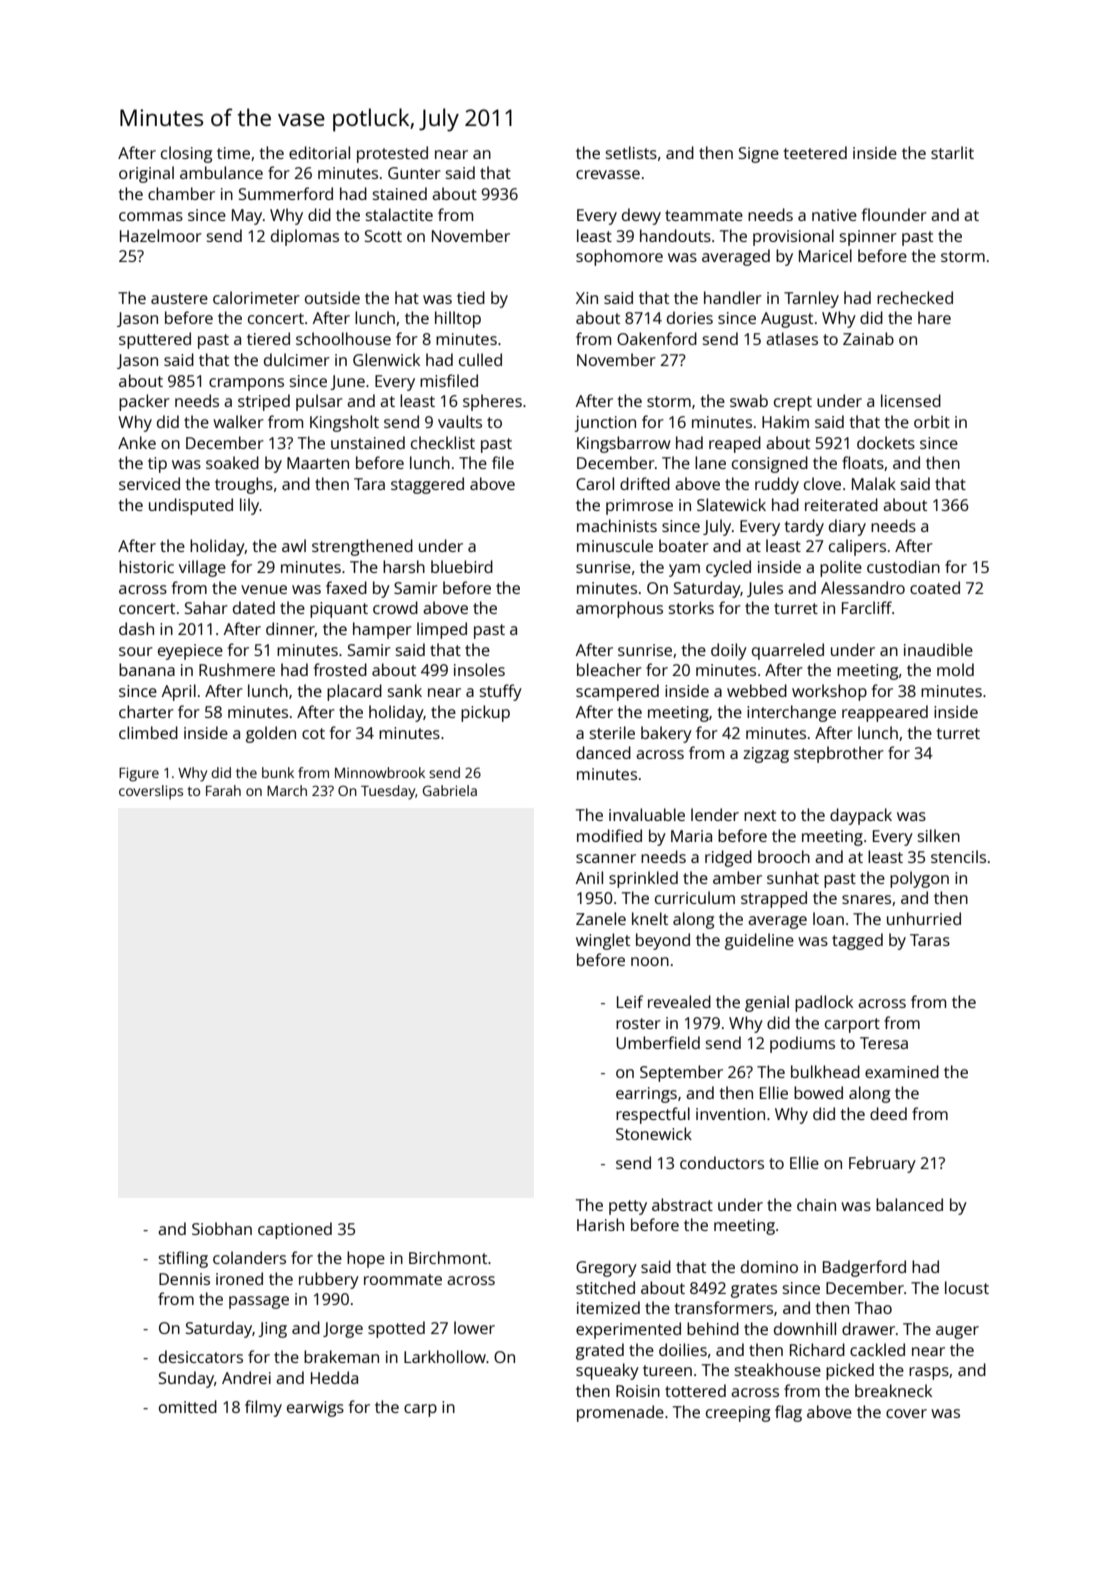 The width and height of the screenshot is (1110, 1569). What do you see at coordinates (295, 1230) in the screenshot?
I see `captioned` at bounding box center [295, 1230].
